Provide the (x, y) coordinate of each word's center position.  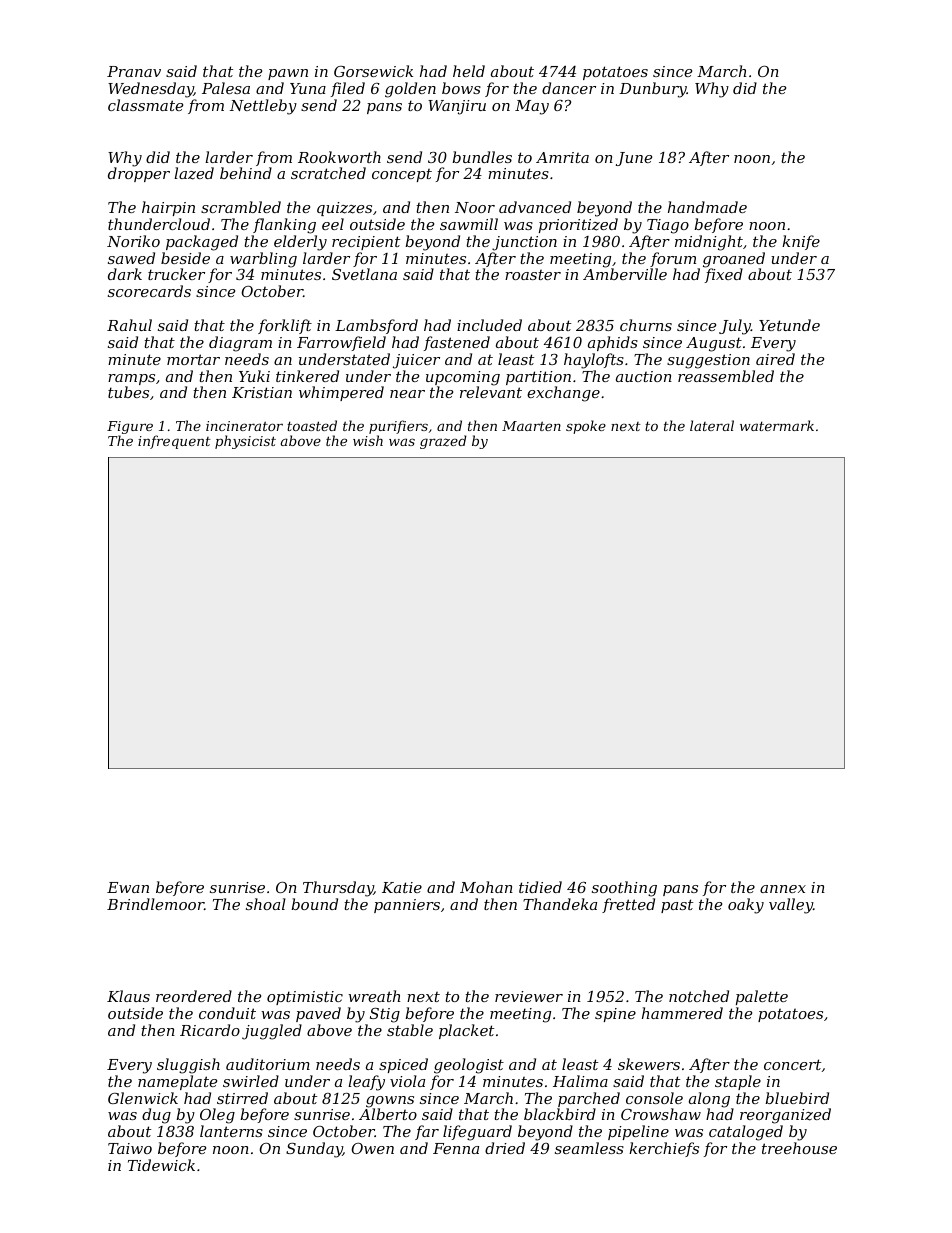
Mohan (486, 887)
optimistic (305, 998)
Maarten (531, 426)
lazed (194, 173)
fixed (724, 275)
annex (783, 889)
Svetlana (364, 274)
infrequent (174, 442)
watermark (777, 425)
